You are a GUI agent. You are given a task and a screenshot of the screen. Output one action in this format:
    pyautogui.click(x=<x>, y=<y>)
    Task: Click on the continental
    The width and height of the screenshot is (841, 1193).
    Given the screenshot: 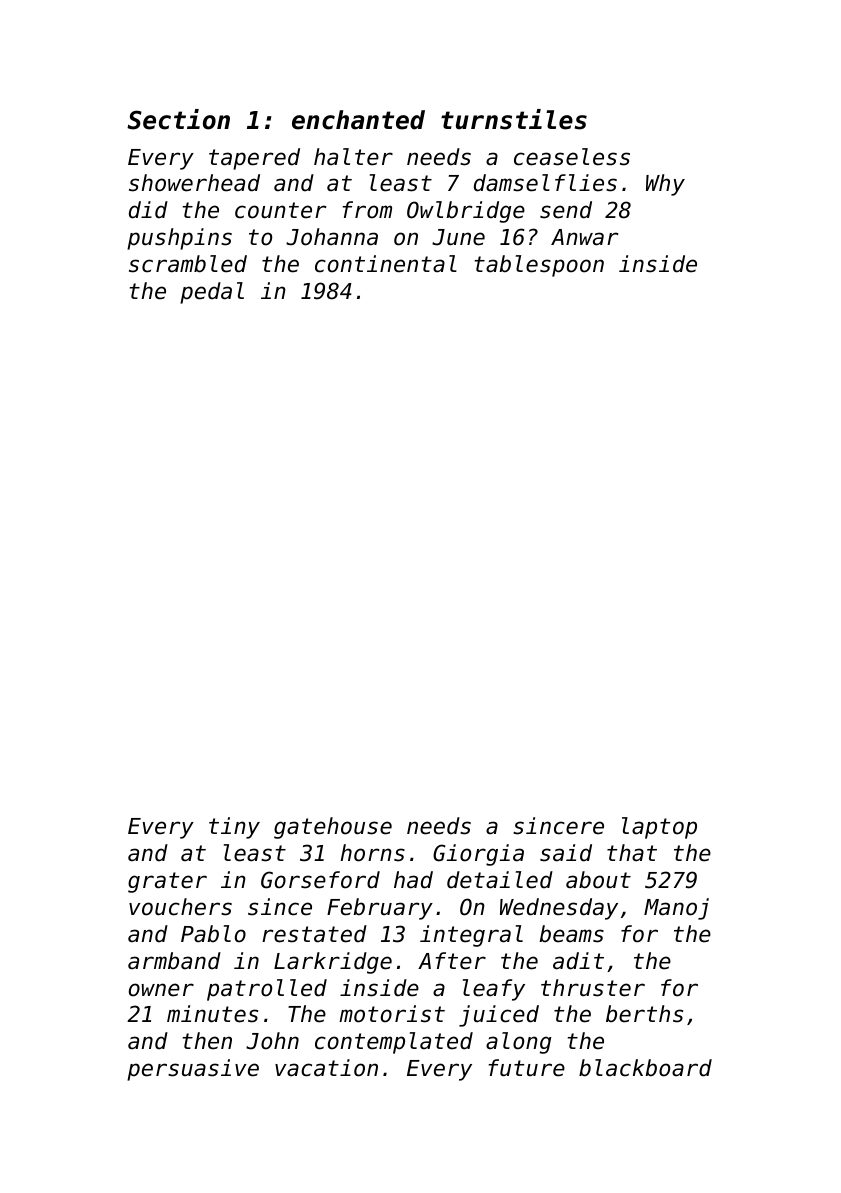 What is the action you would take?
    pyautogui.click(x=386, y=264)
